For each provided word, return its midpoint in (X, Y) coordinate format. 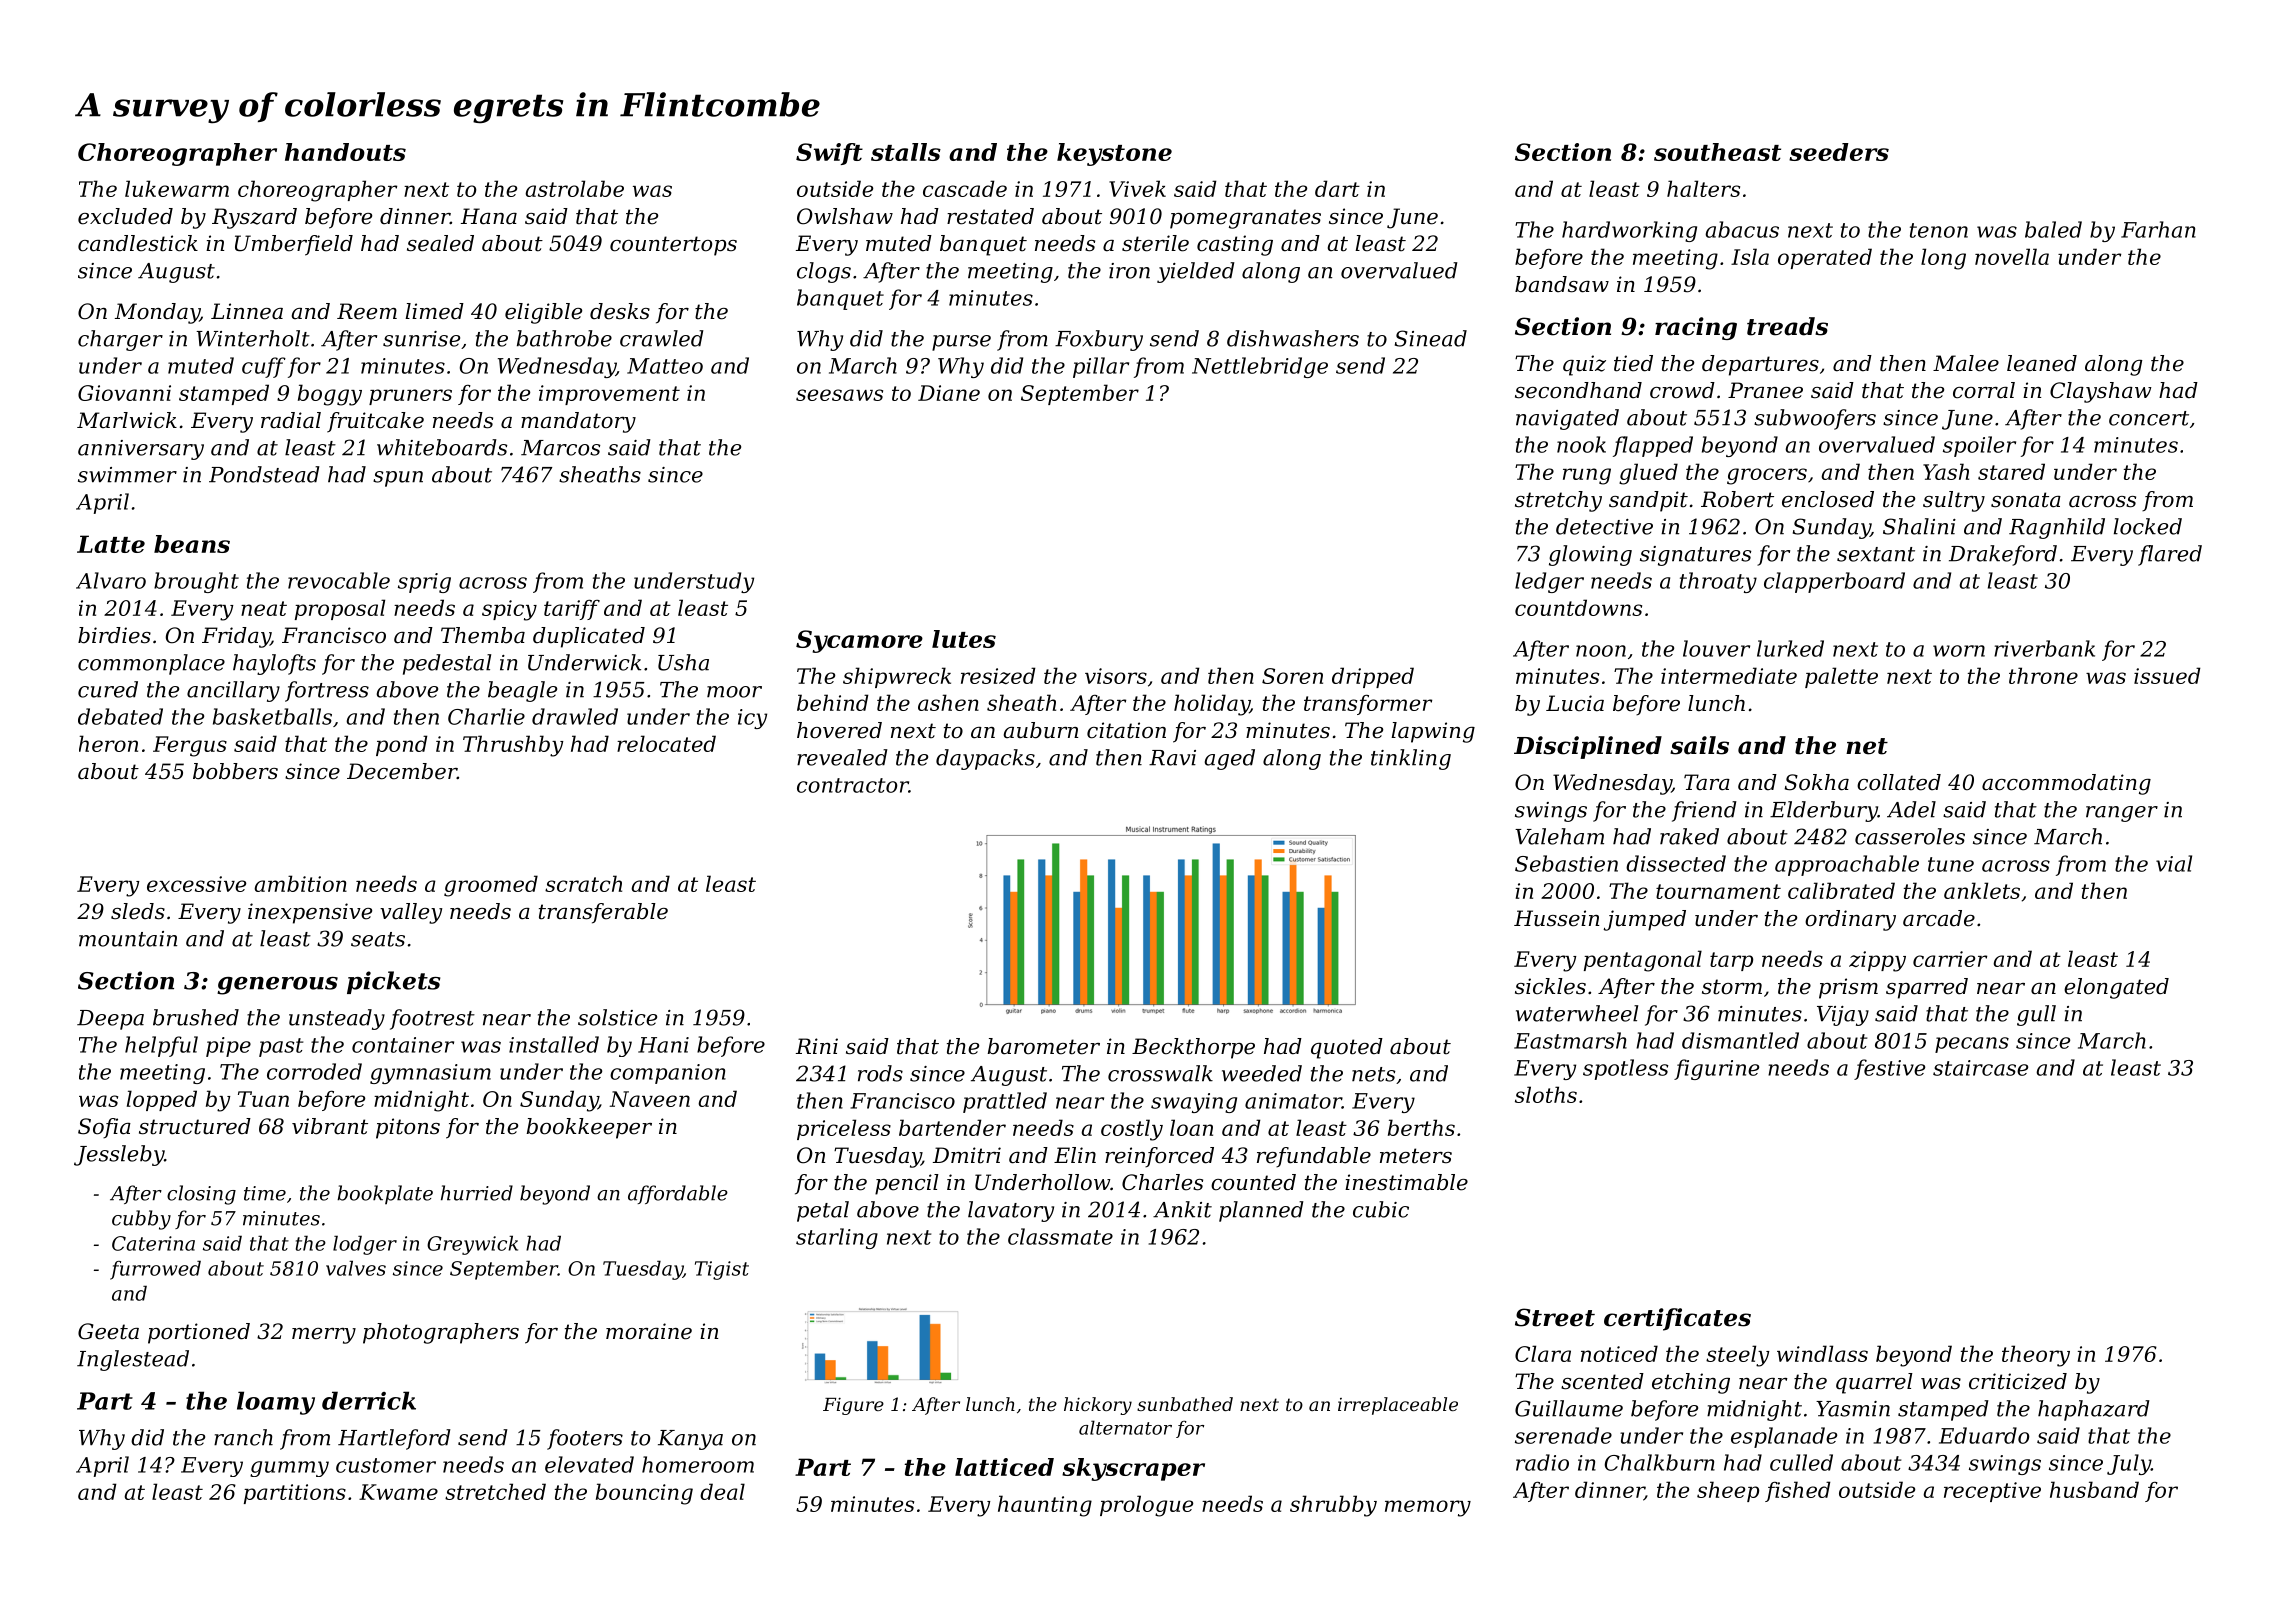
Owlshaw (845, 216)
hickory (1098, 1406)
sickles (1550, 986)
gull (2036, 1015)
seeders (1839, 152)
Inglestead (133, 1360)
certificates (1677, 1319)
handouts (345, 152)
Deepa (110, 1020)
